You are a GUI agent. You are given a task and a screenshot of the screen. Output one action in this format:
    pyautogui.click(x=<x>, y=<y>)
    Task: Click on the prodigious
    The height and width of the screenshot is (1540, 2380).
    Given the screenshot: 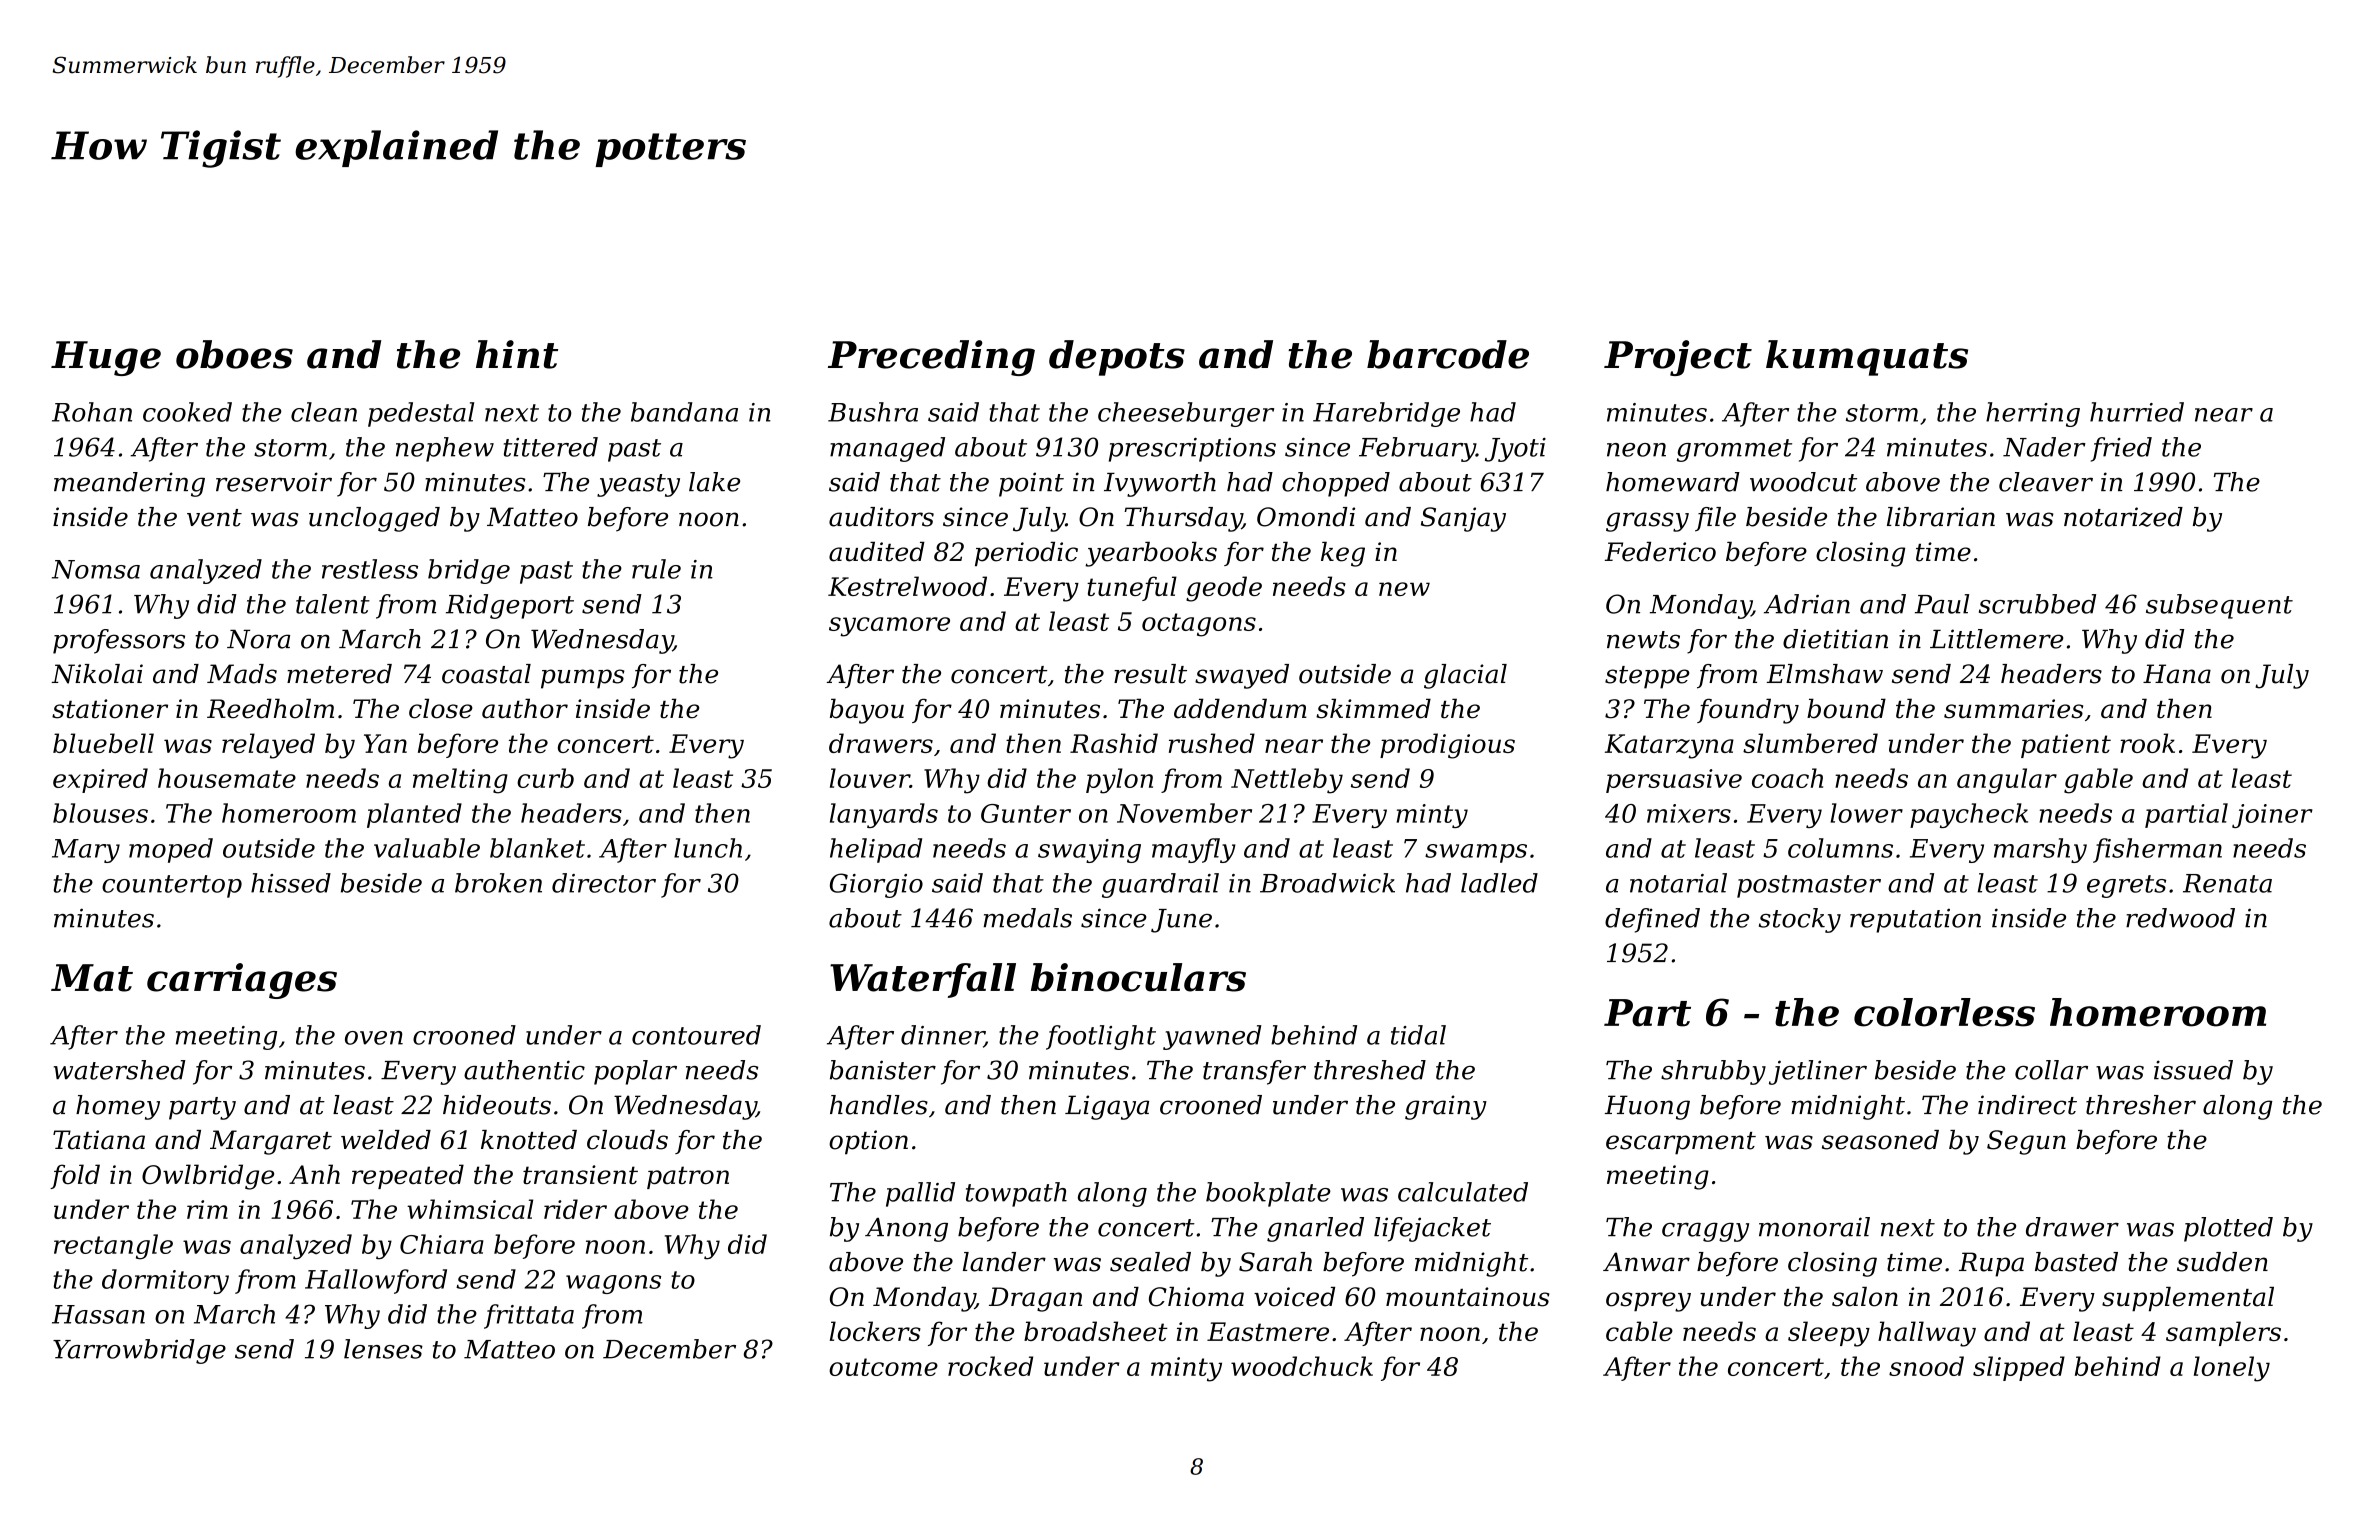 What is the action you would take?
    pyautogui.click(x=1447, y=746)
